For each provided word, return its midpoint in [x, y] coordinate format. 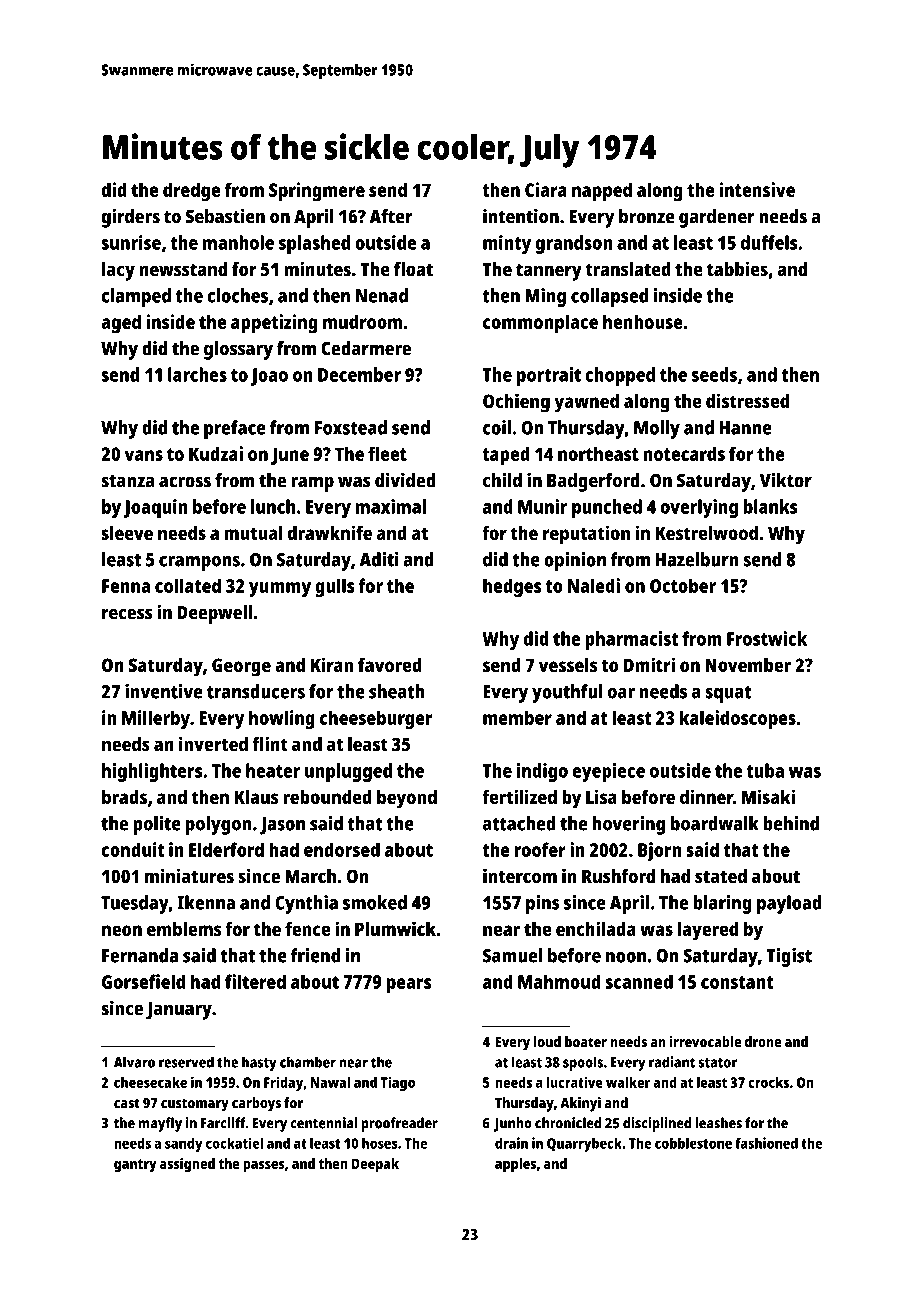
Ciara [546, 189]
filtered [255, 981]
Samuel [512, 955]
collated [188, 585]
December [359, 374]
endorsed [342, 849]
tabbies [737, 269]
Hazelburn [697, 559]
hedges [512, 587]
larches [197, 374]
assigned [187, 1165]
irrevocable [705, 1042]
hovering [628, 825]
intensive [757, 189]
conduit [133, 849]
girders [131, 218]
